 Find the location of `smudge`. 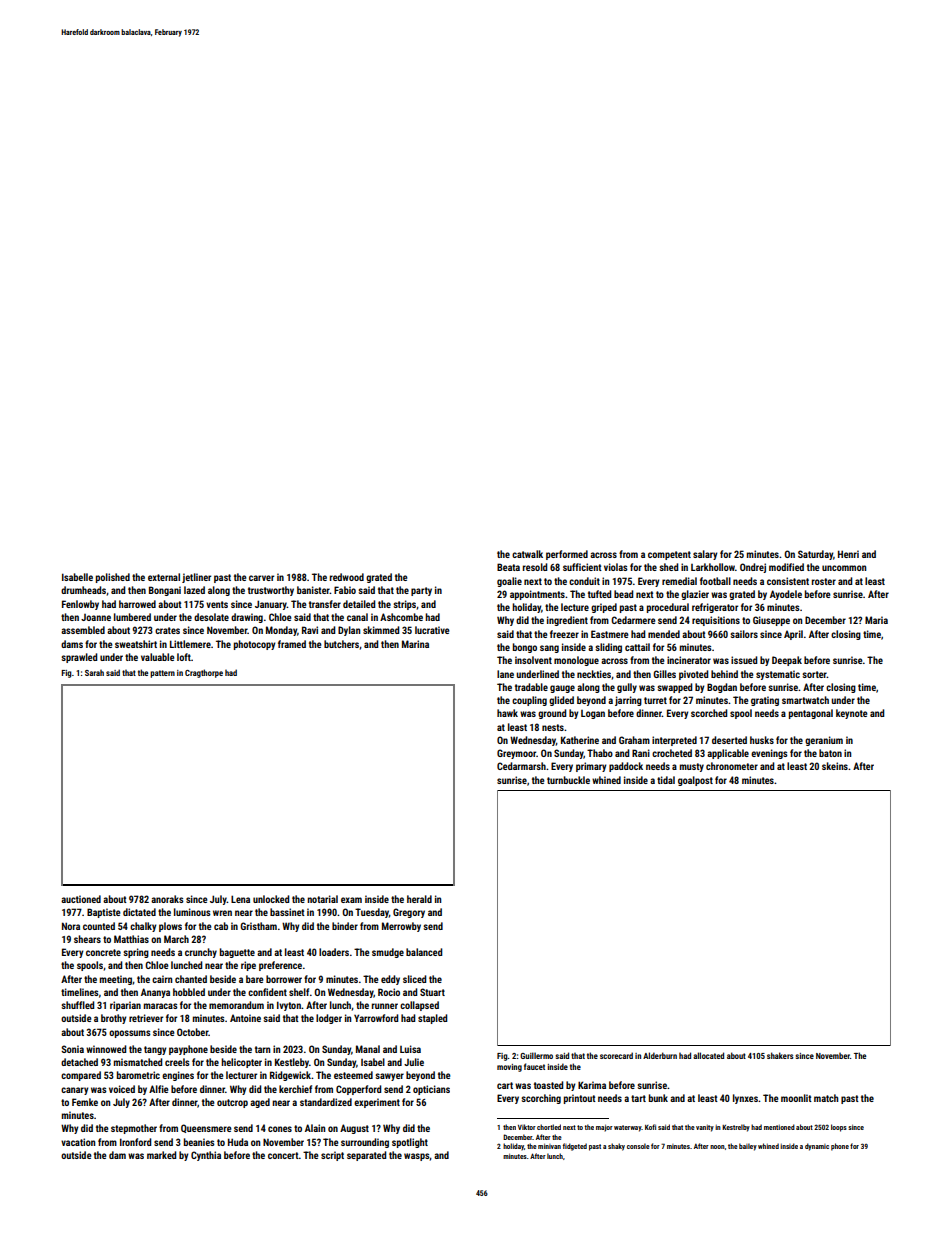

smudge is located at coordinates (388, 953).
